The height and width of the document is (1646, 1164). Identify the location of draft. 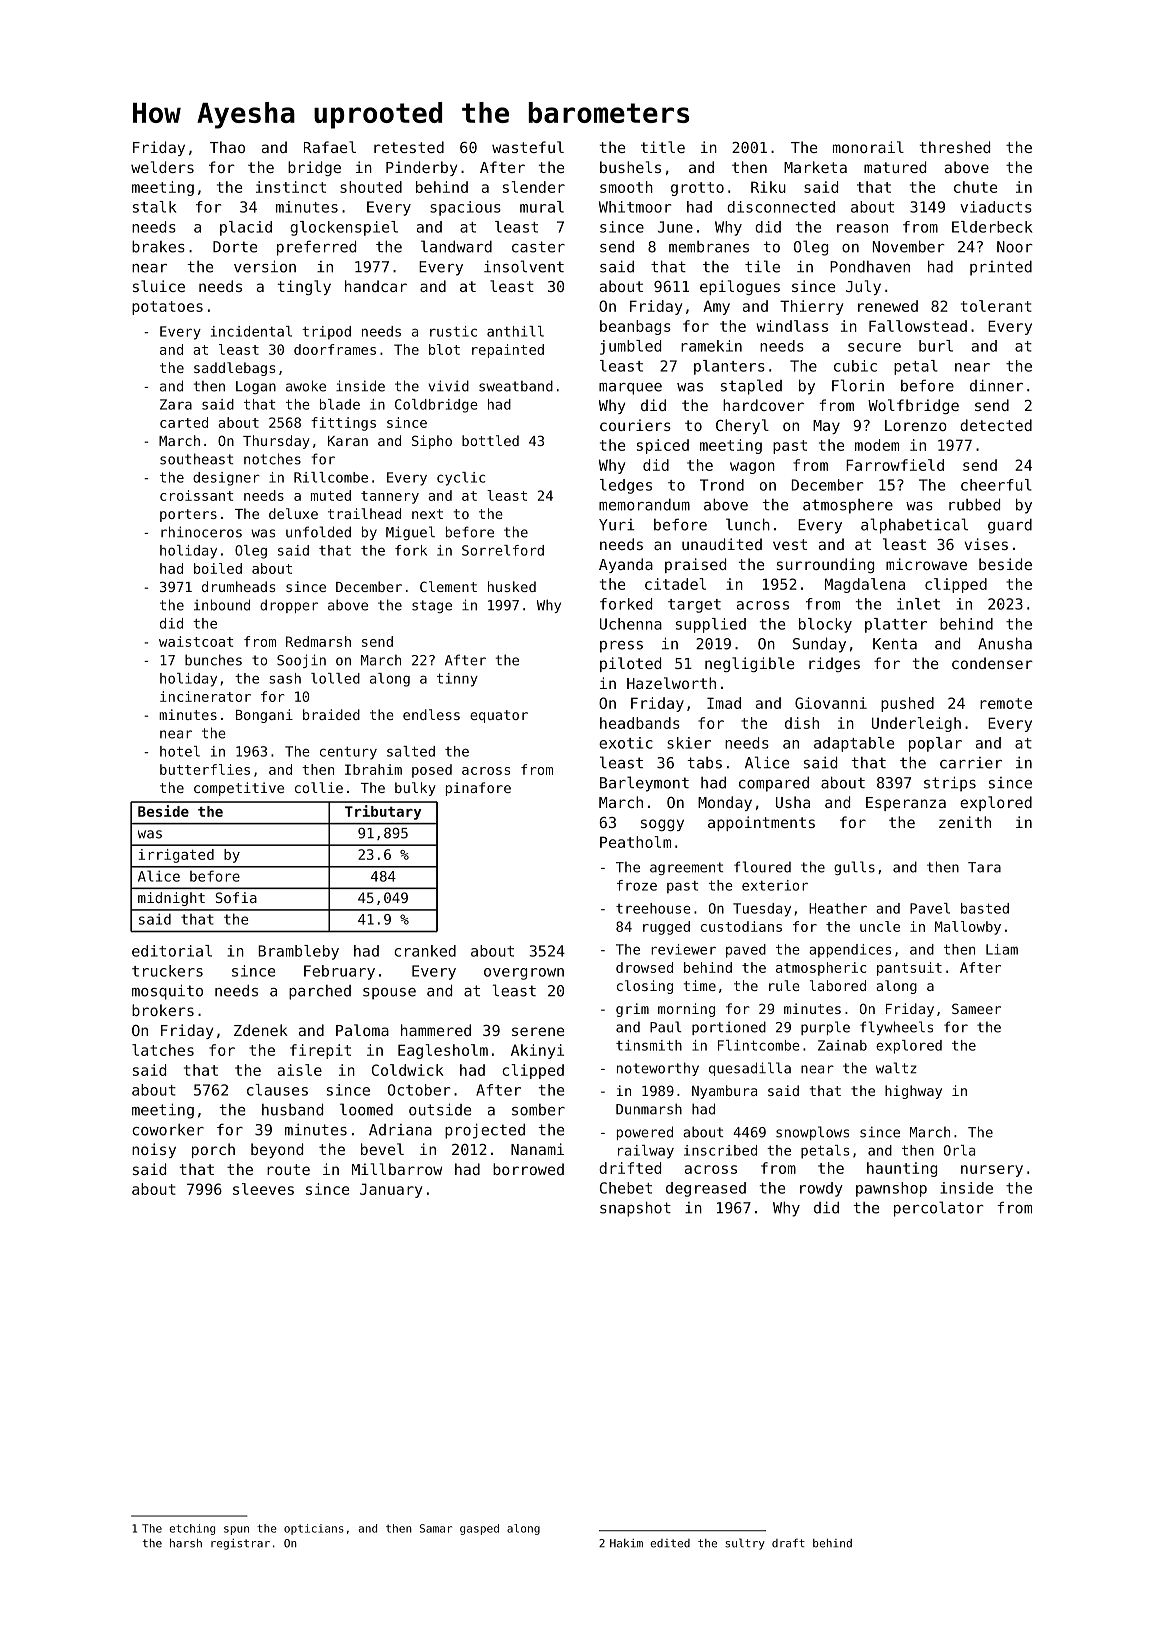
(788, 1543).
